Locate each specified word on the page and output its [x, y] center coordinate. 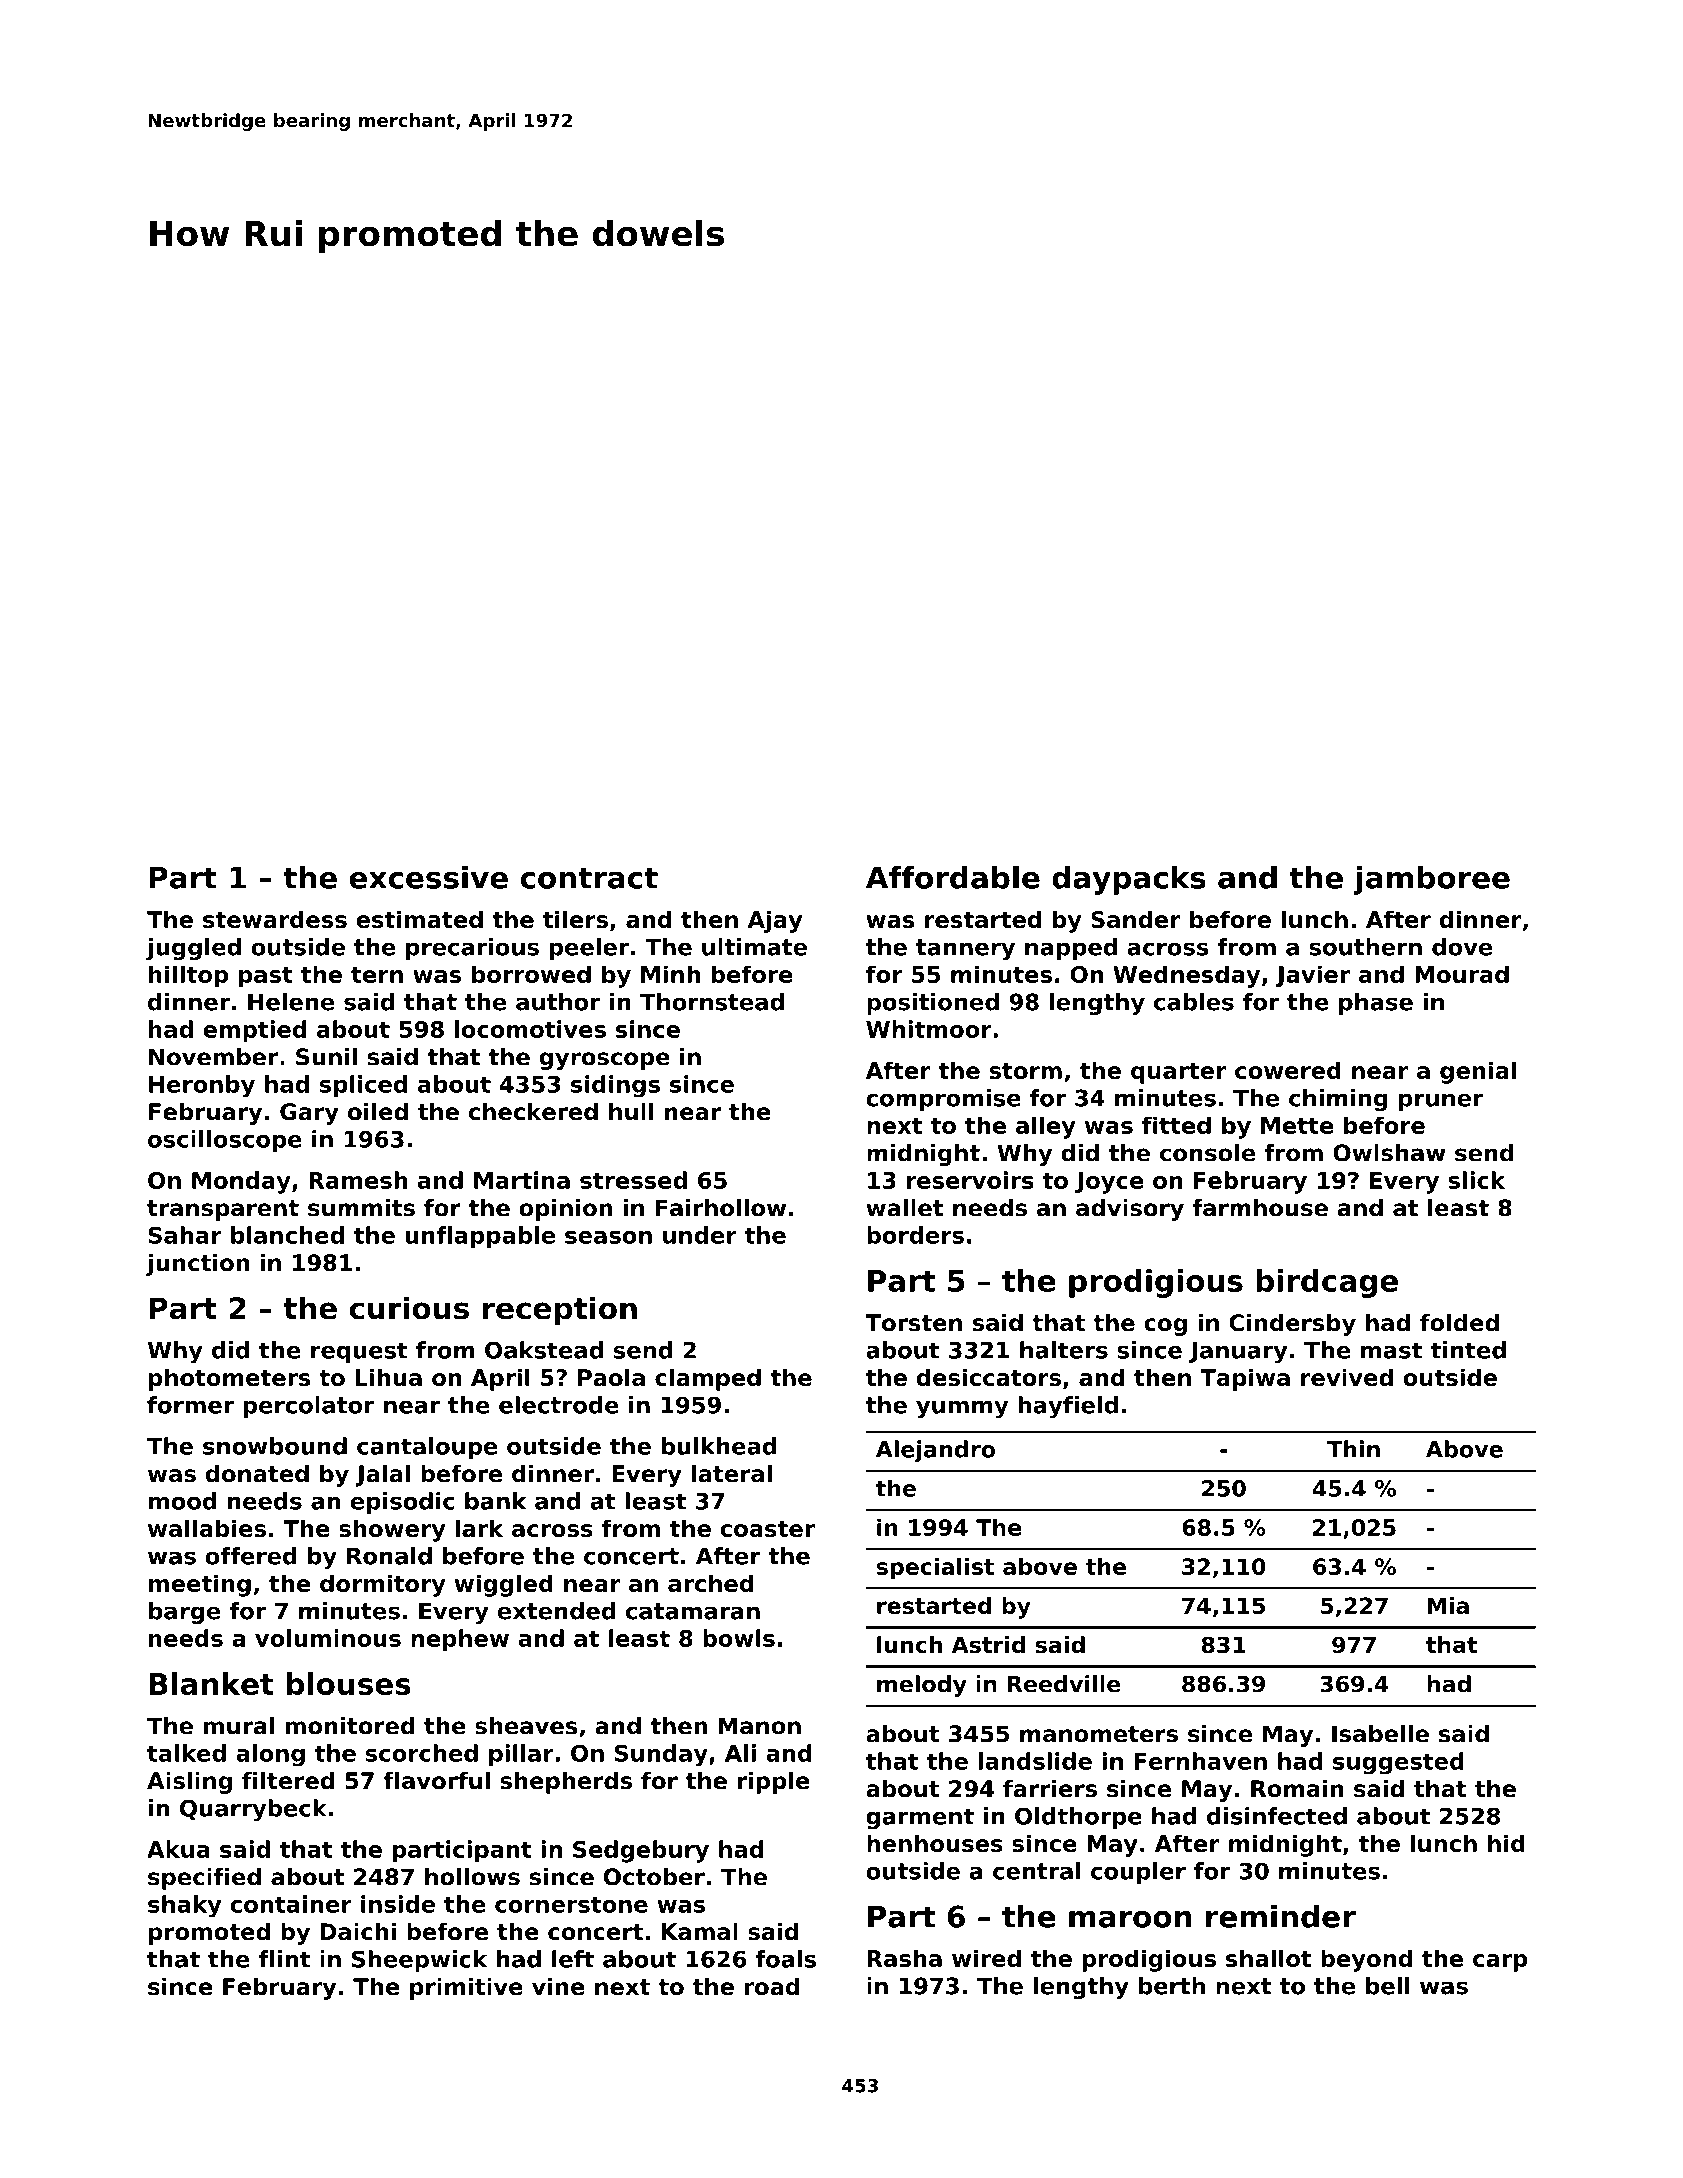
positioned [933, 1004]
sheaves [526, 1726]
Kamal [700, 1932]
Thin [1353, 1449]
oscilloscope [225, 1141]
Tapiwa [1245, 1379]
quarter [1178, 1073]
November [213, 1057]
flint [284, 1959]
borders [915, 1235]
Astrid [988, 1645]
